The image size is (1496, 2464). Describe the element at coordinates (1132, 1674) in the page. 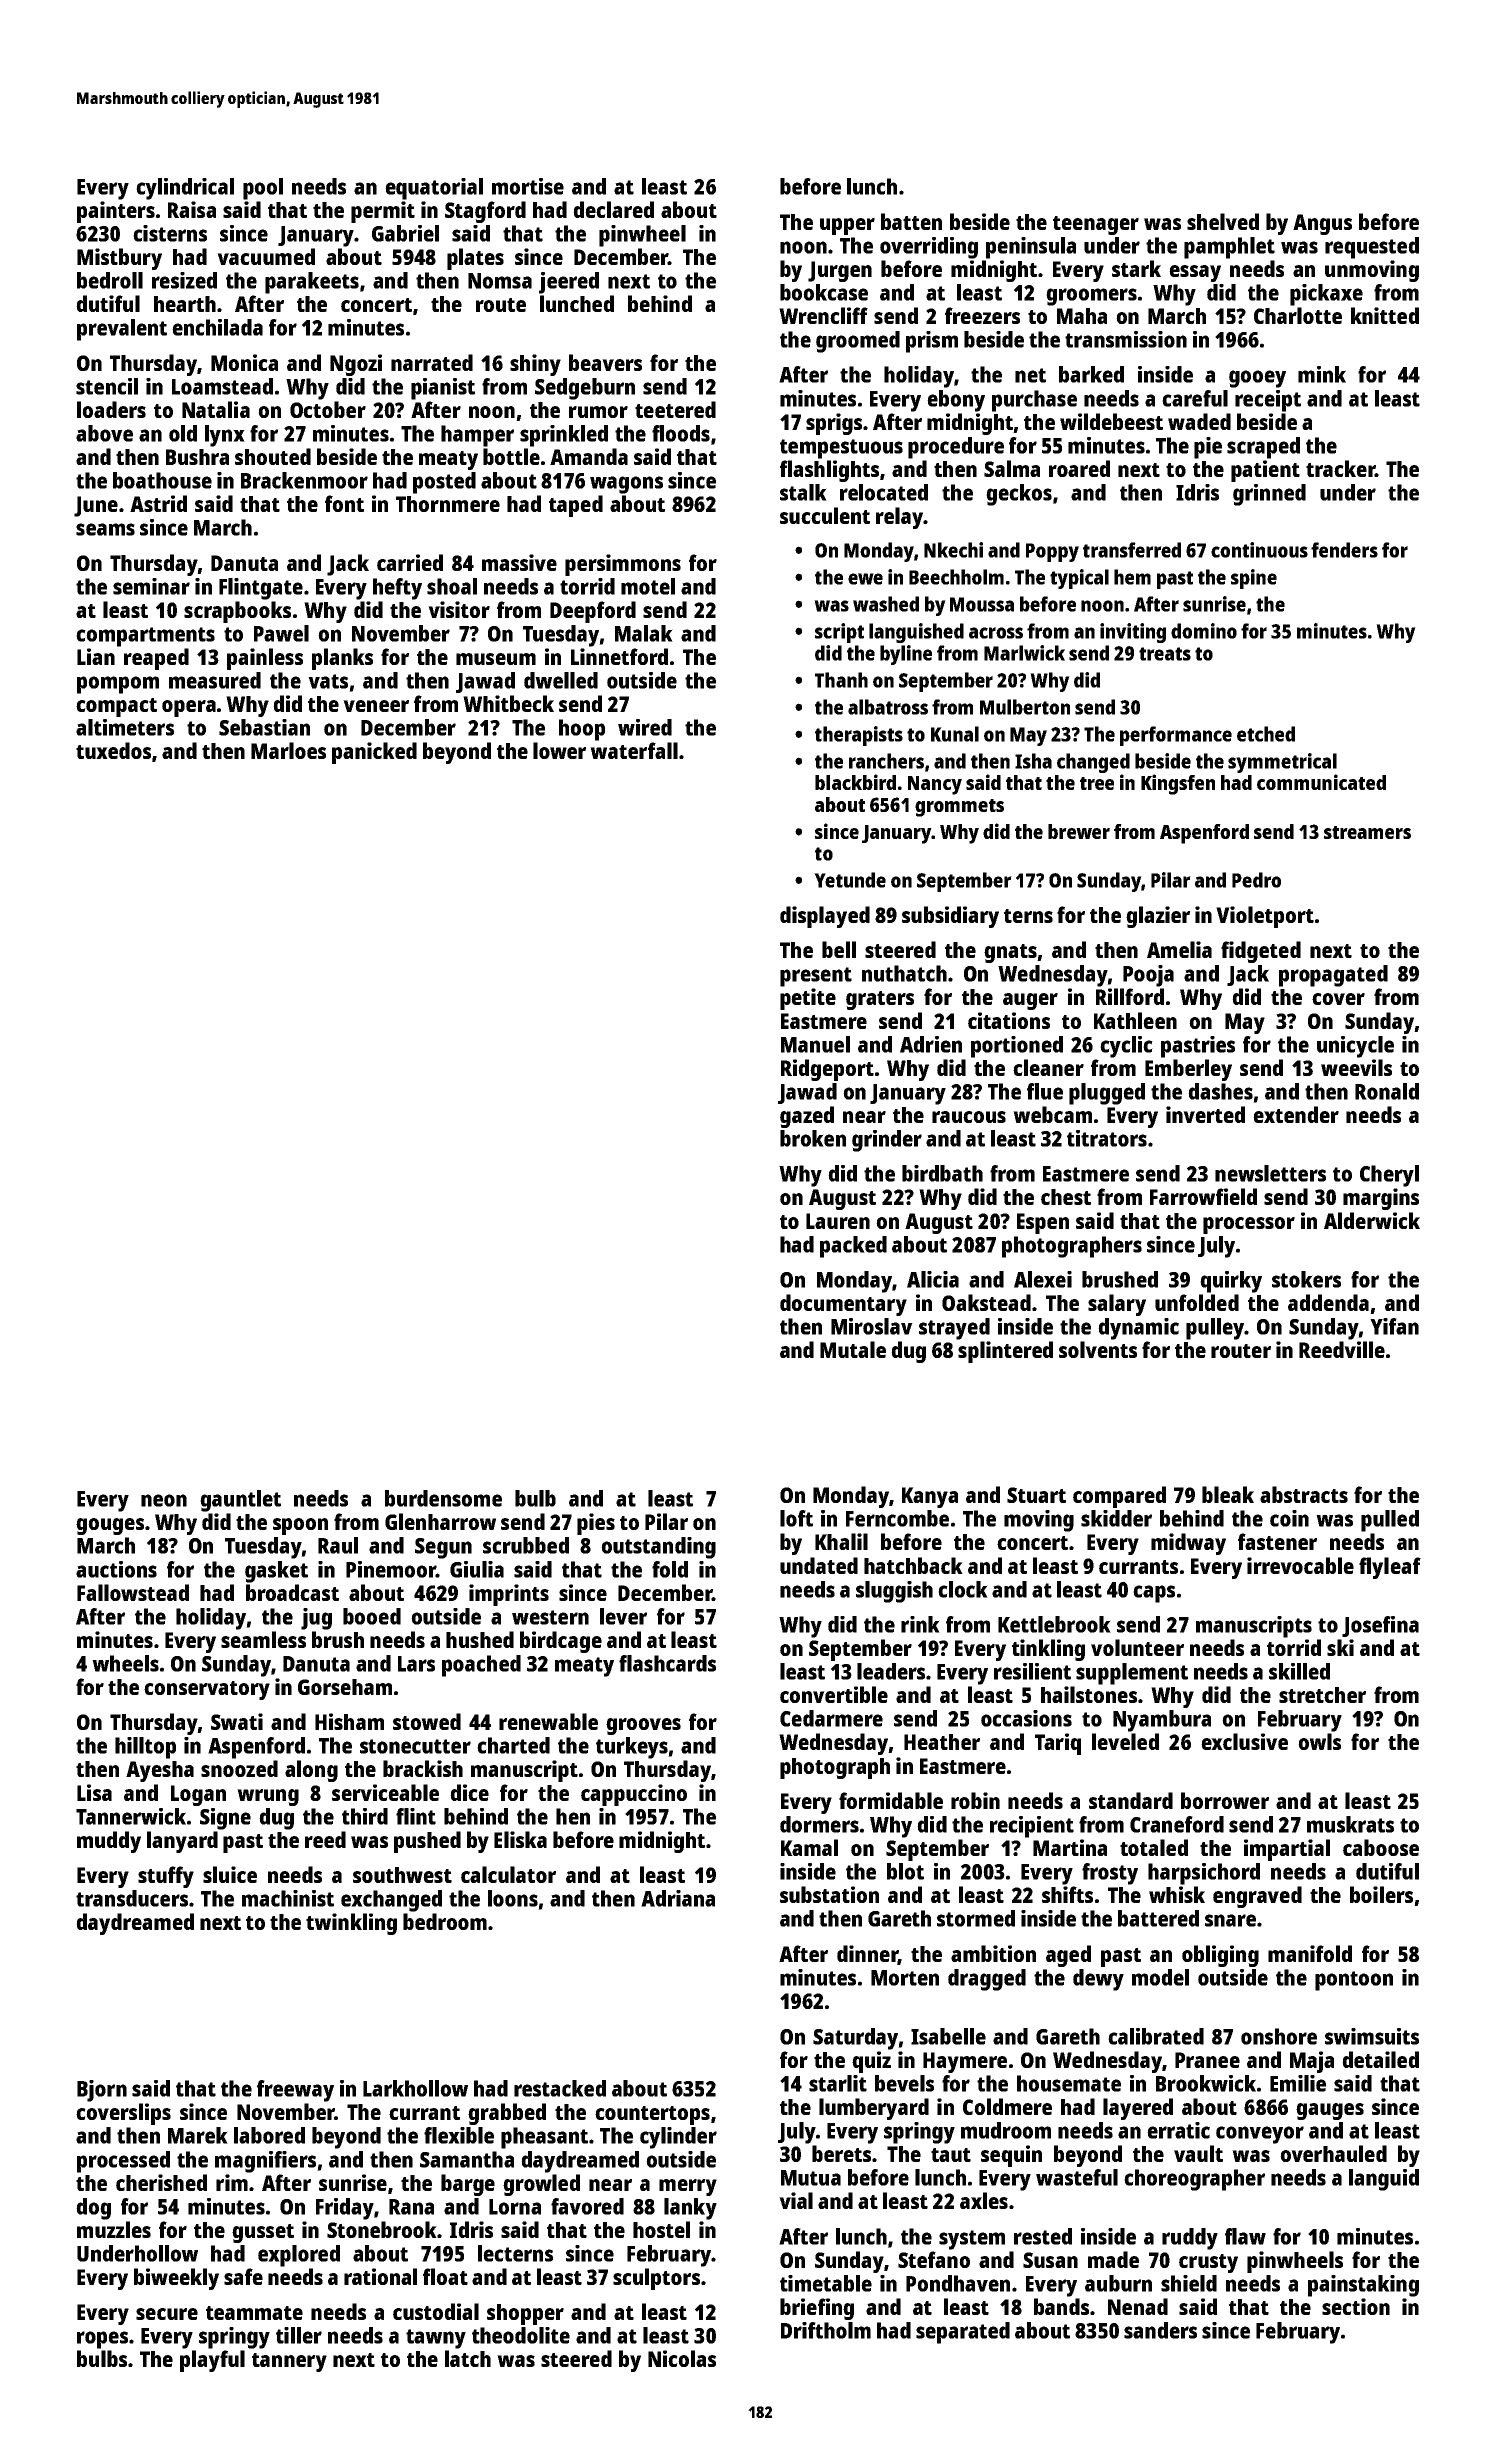

I see `supplement` at that location.
